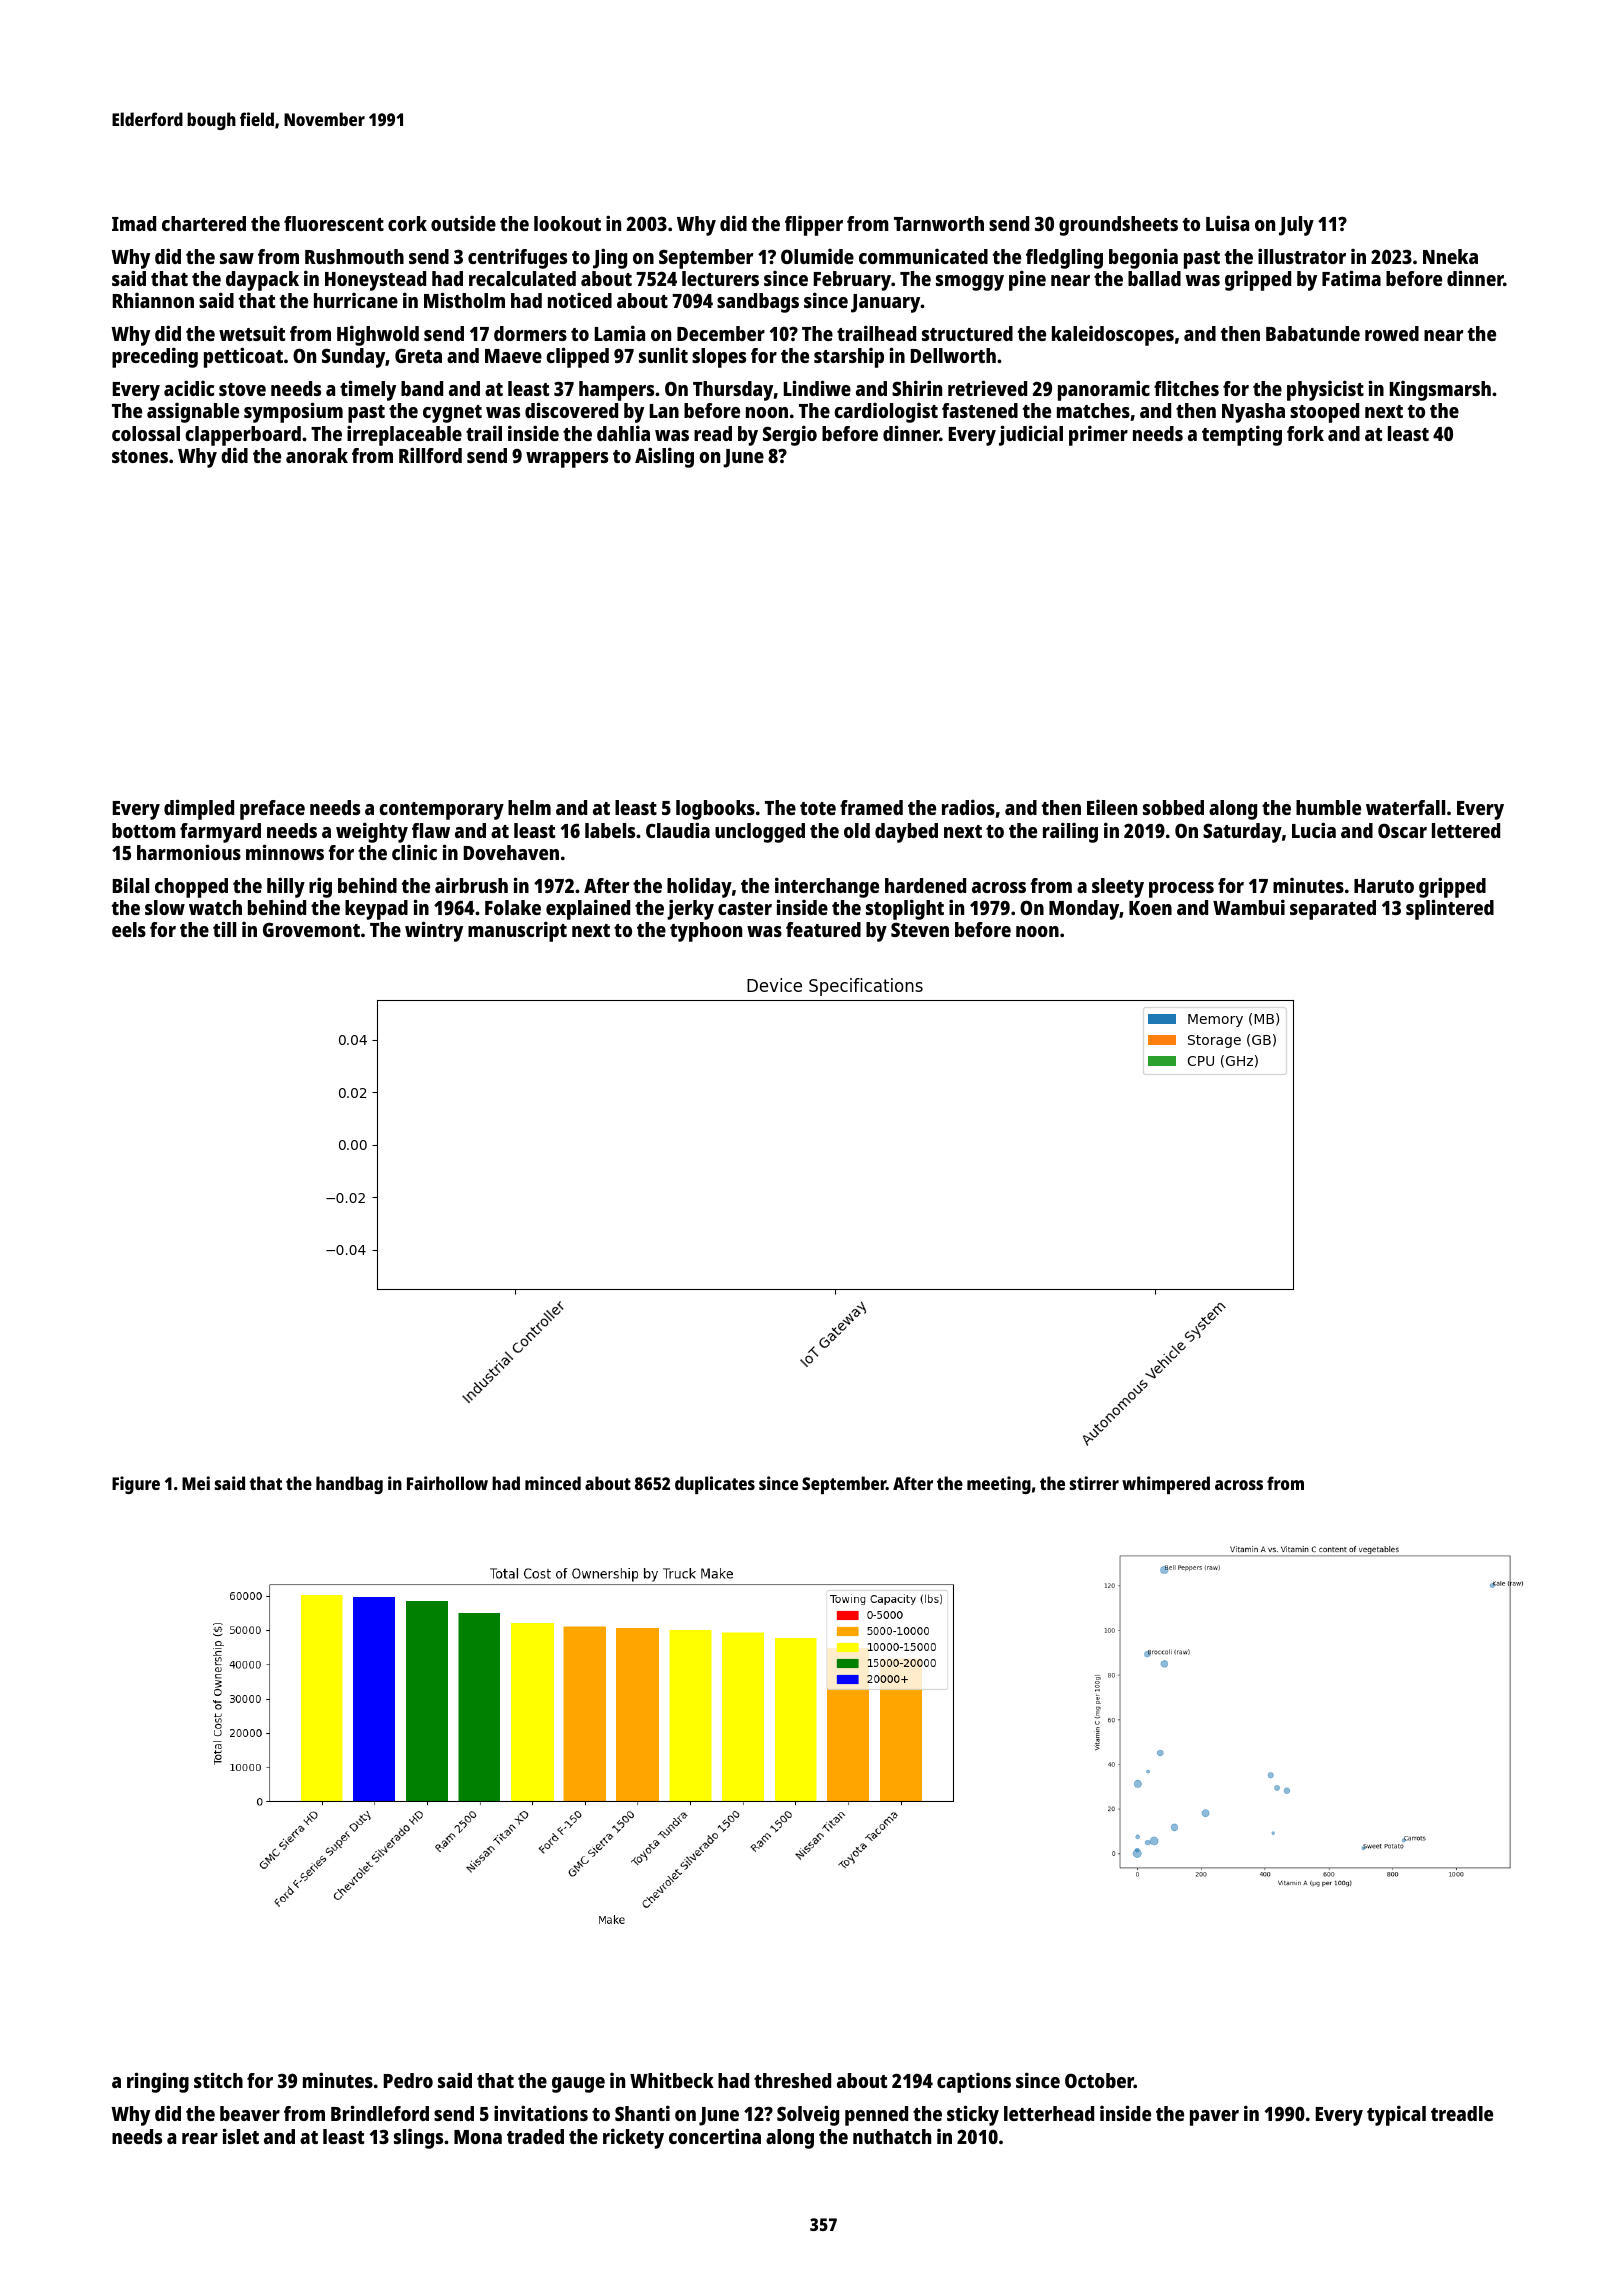 This screenshot has height=2292, width=1620. What do you see at coordinates (553, 1483) in the screenshot?
I see `minced` at bounding box center [553, 1483].
